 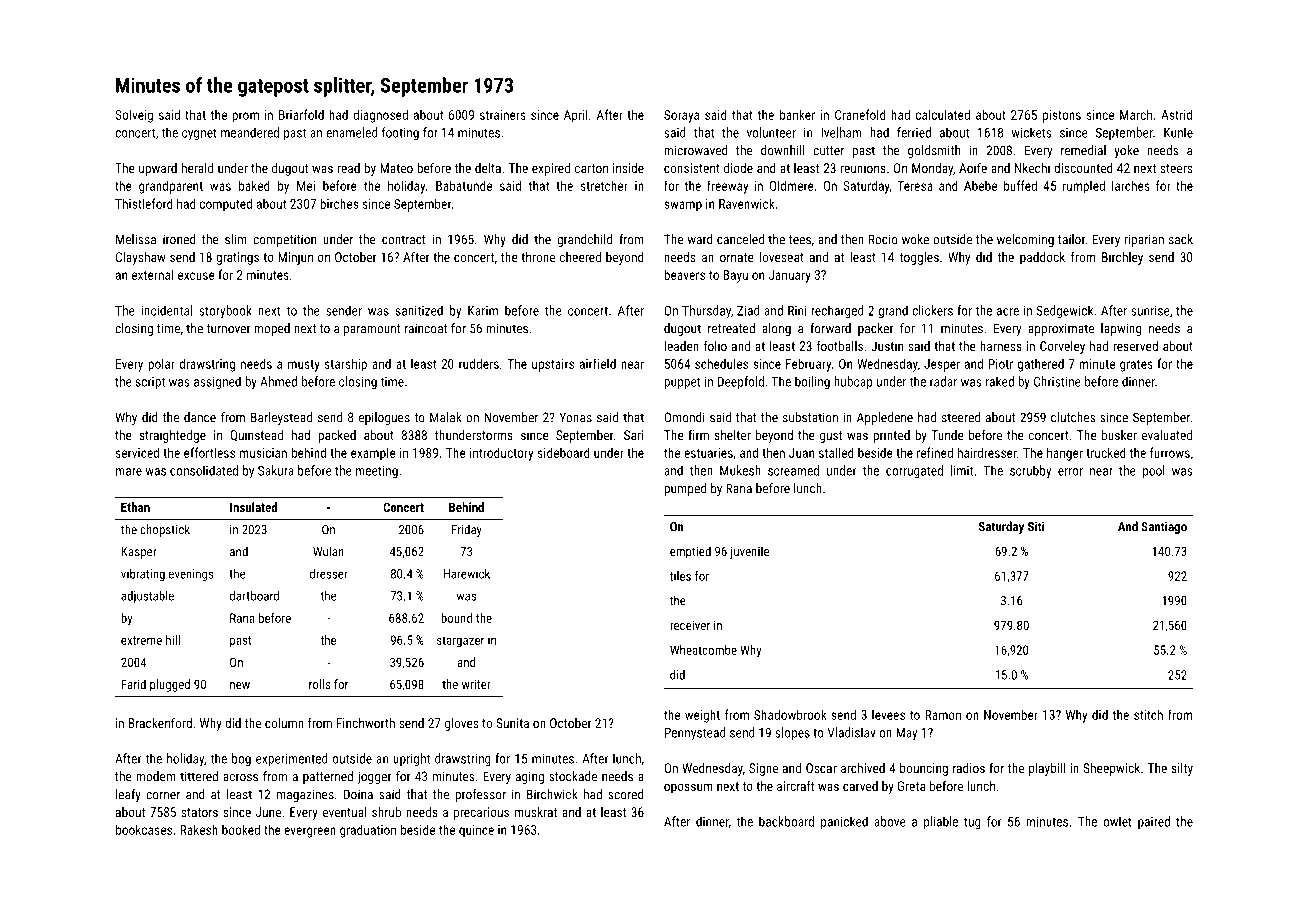 I want to click on Briarfold, so click(x=301, y=114).
